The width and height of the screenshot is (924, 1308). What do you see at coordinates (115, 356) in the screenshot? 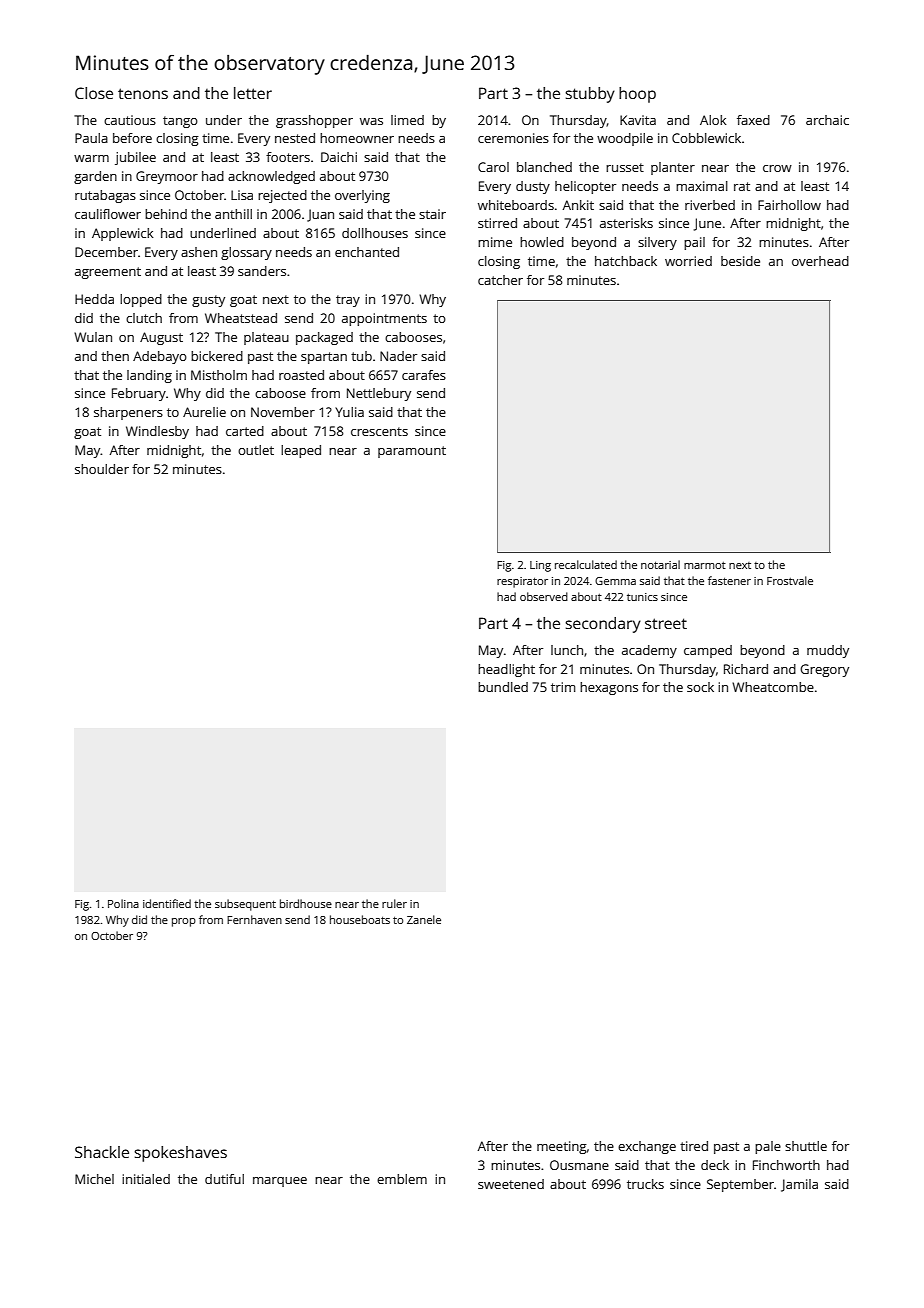
I see `then` at bounding box center [115, 356].
